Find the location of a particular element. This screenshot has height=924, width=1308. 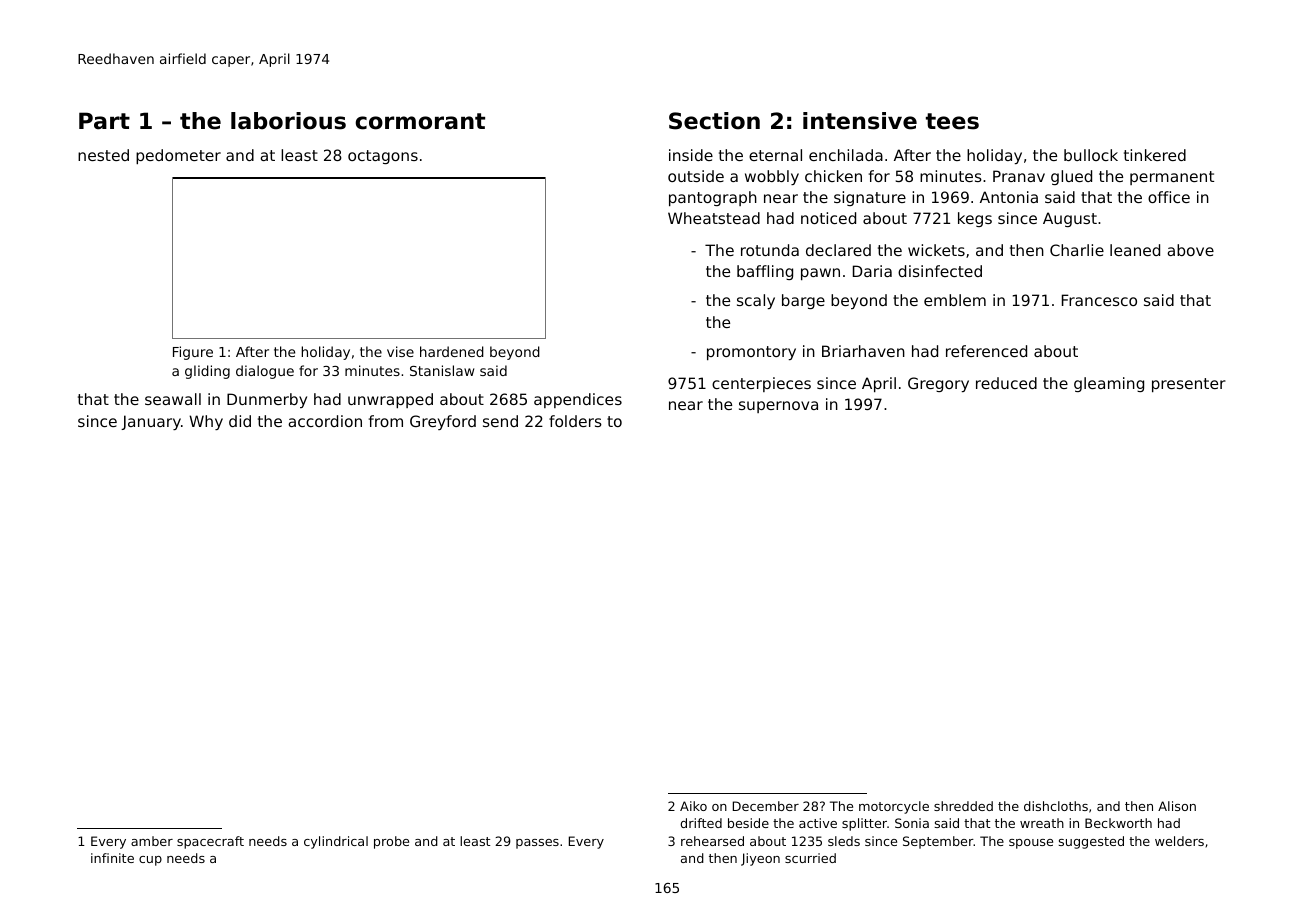

dishcloths is located at coordinates (1056, 806).
